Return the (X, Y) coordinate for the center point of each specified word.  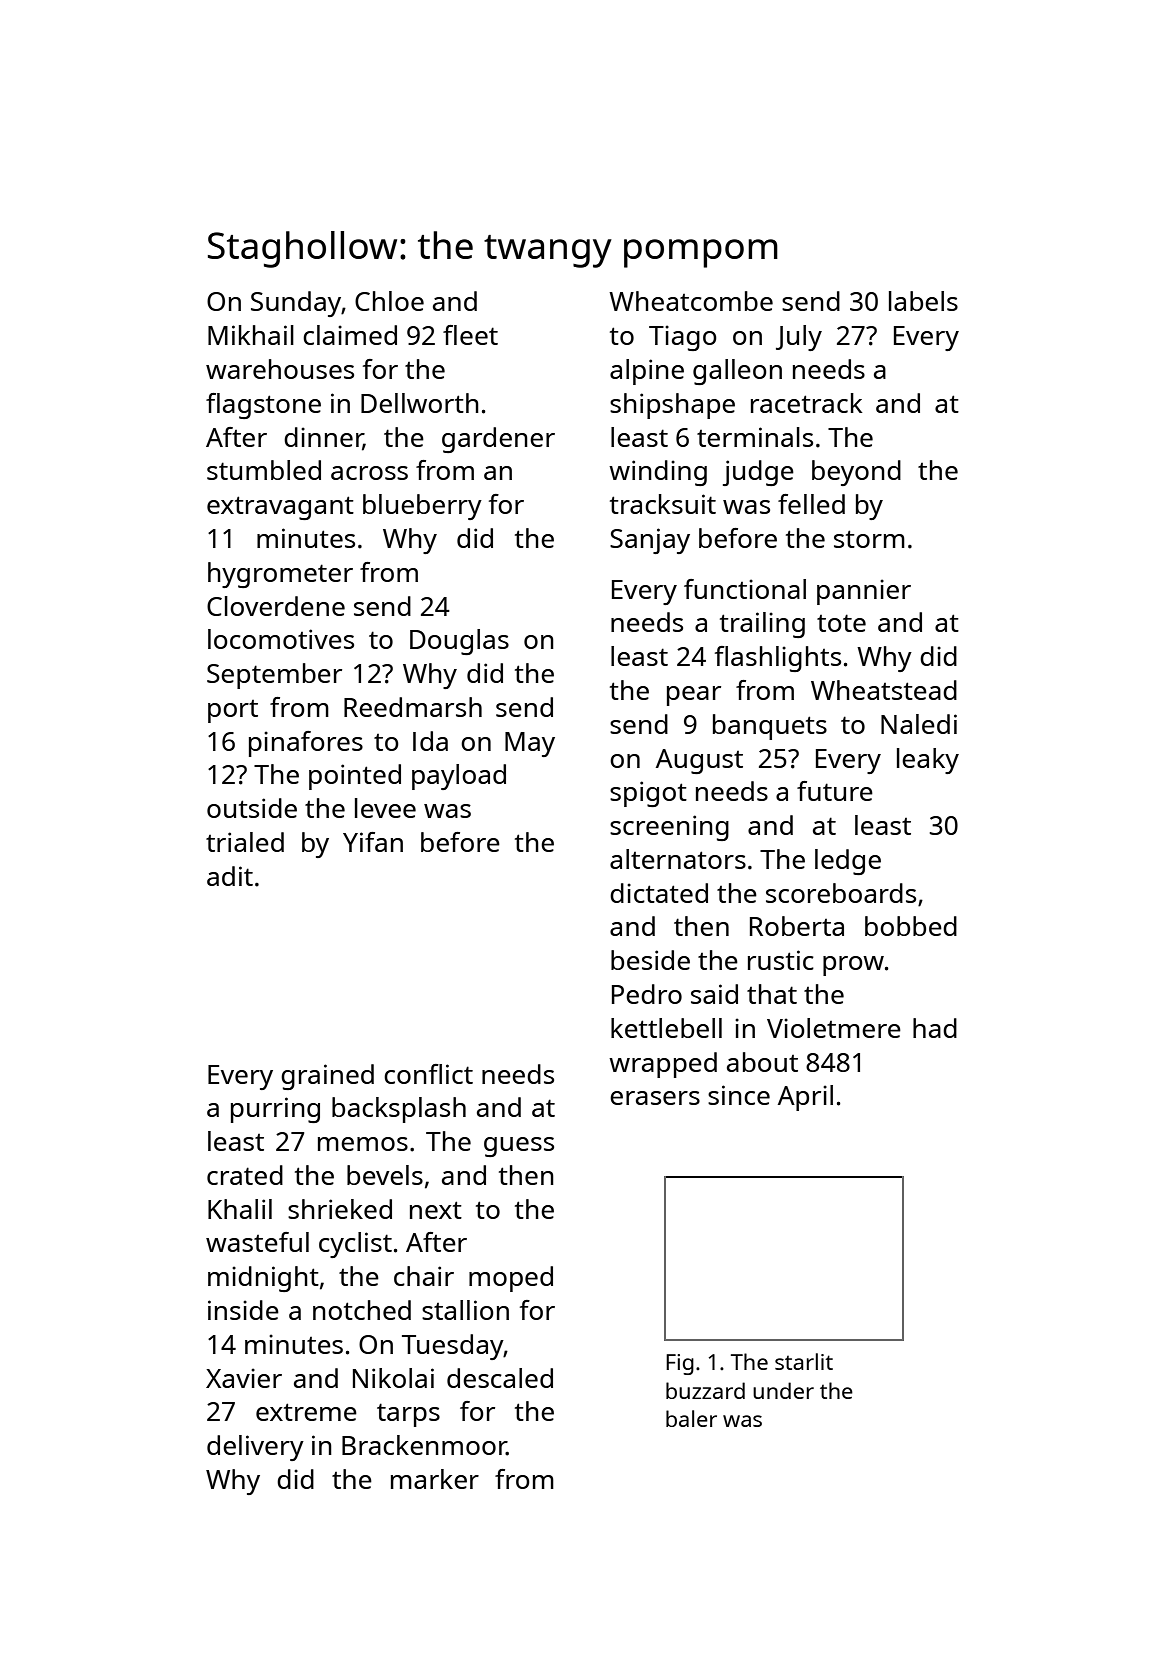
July (799, 338)
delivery (255, 1448)
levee (385, 808)
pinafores (306, 744)
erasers (655, 1098)
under (783, 1390)
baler (691, 1418)
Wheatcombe (691, 301)
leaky (928, 761)
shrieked (340, 1209)
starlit (804, 1361)
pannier (864, 592)
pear (694, 696)
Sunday (296, 304)
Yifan (373, 842)
